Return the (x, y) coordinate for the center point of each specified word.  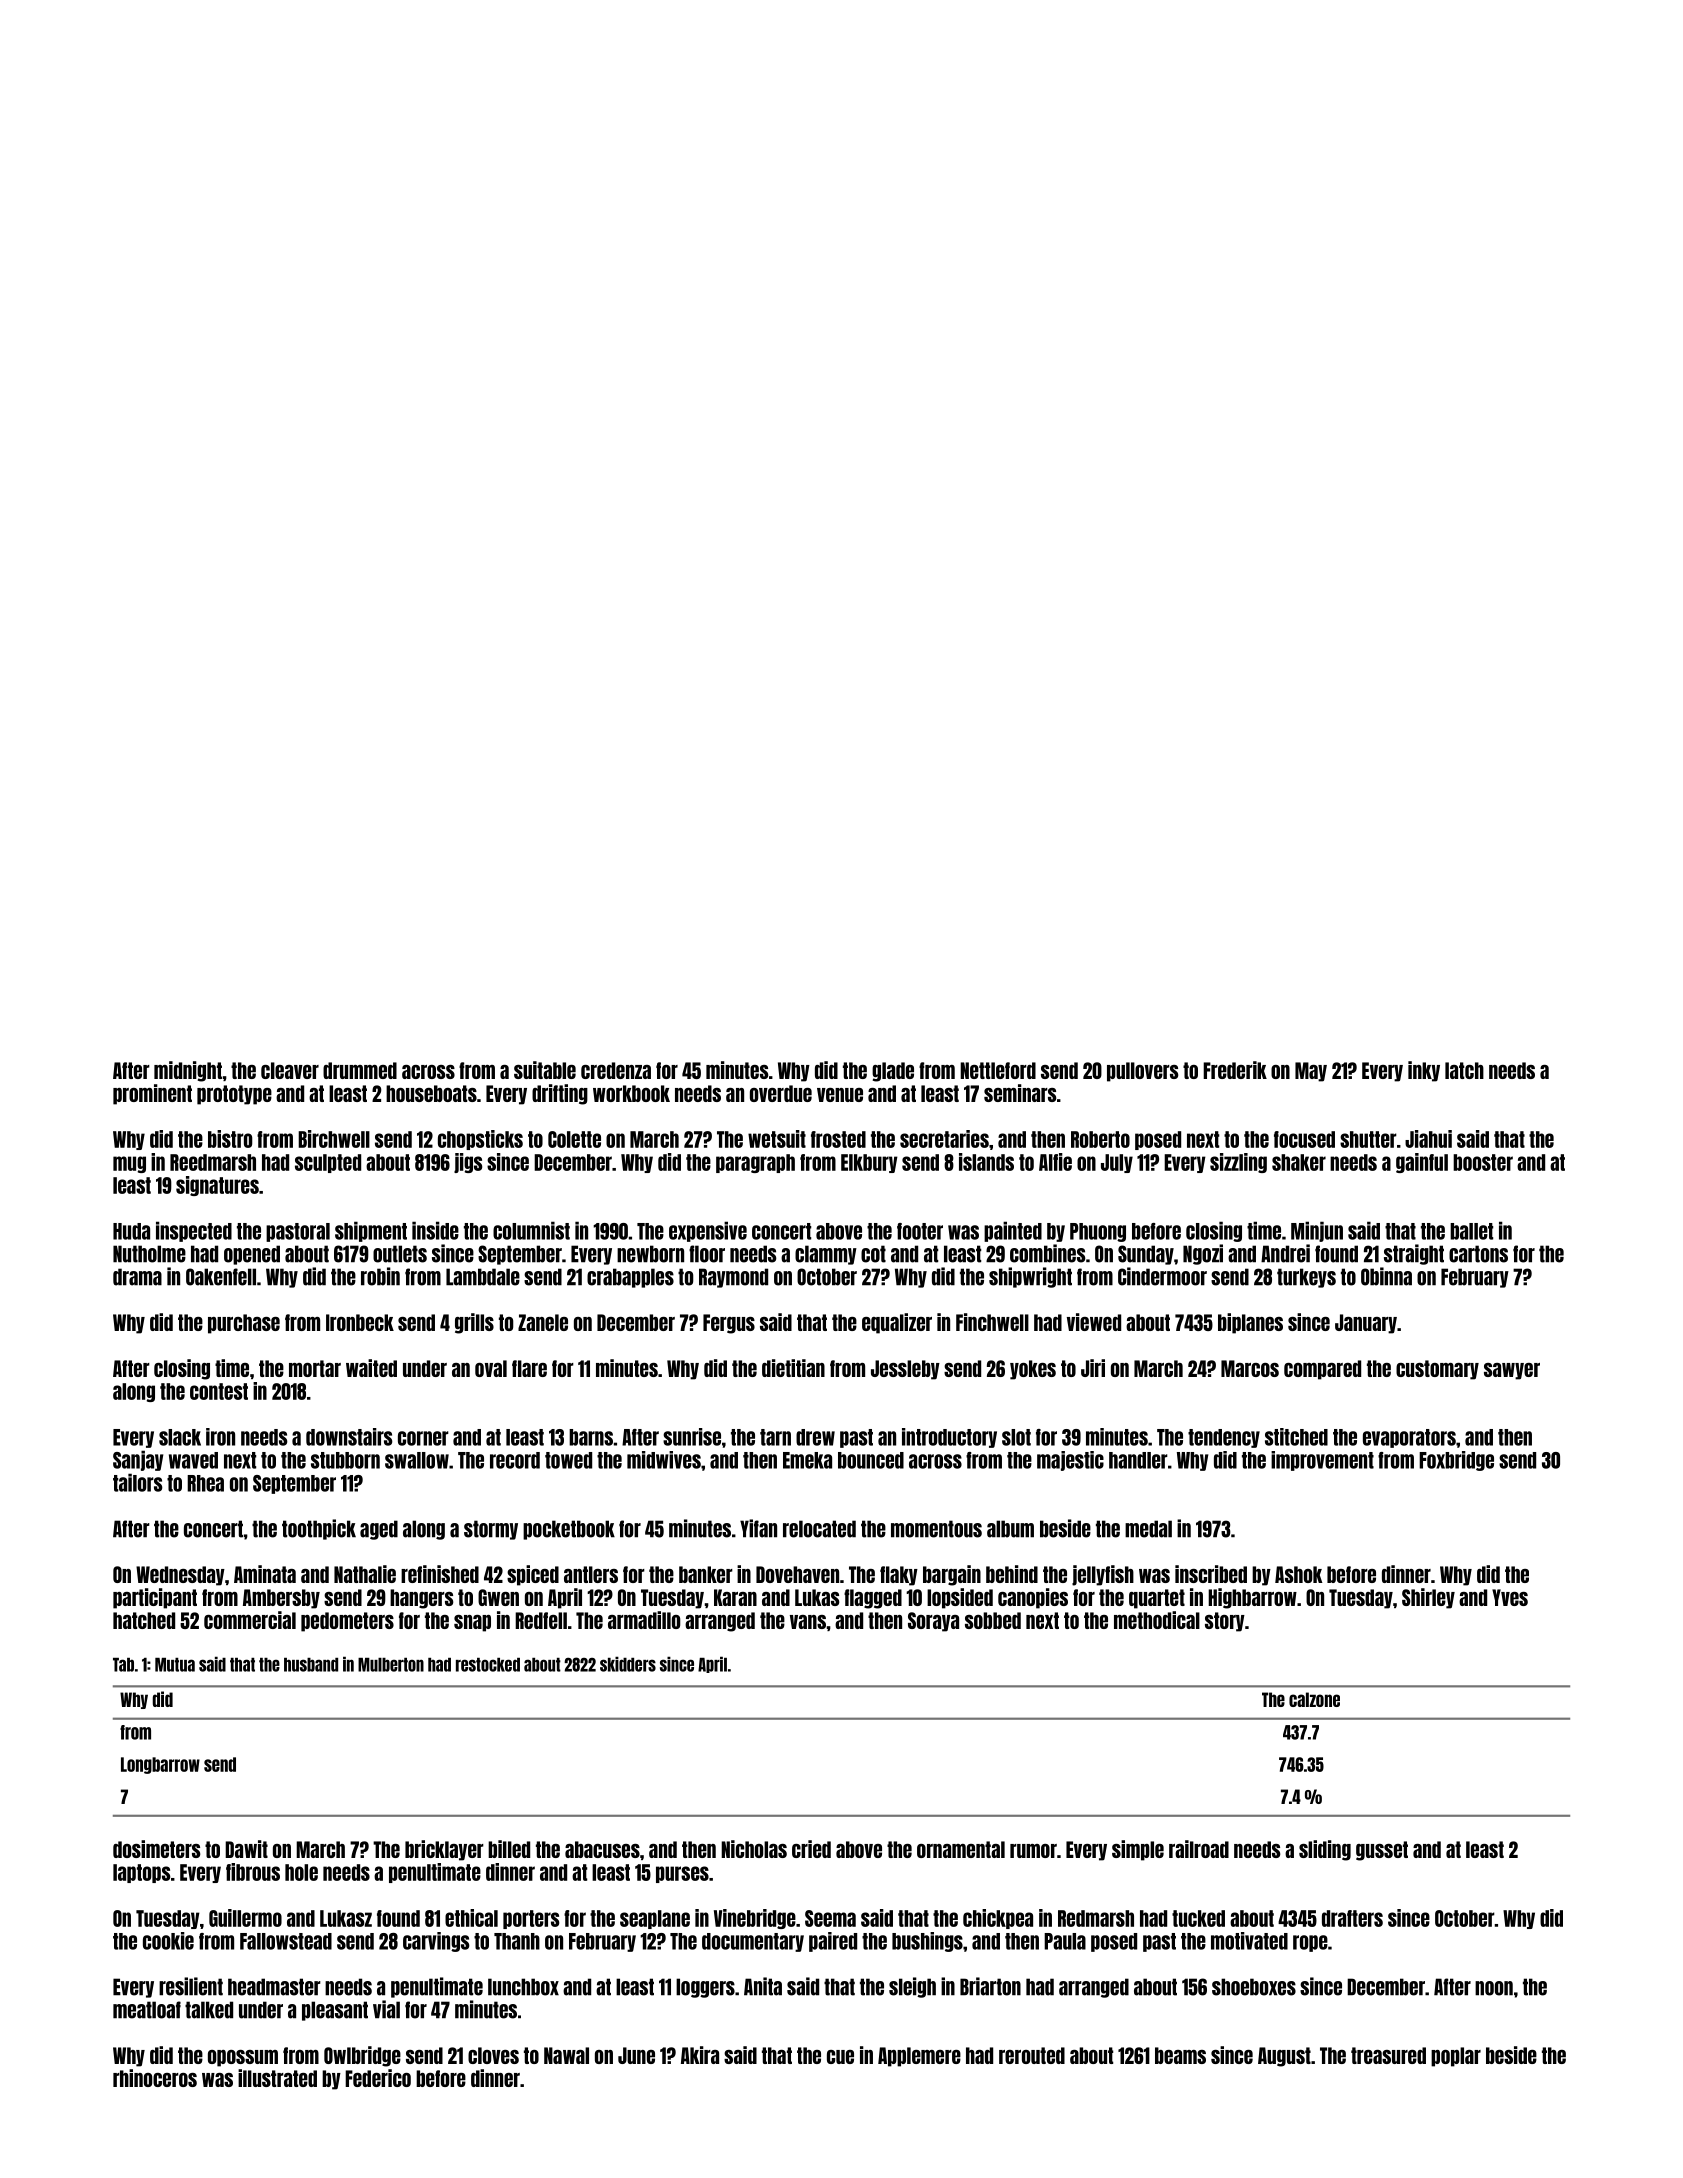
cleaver (290, 1070)
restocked (488, 1665)
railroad (1199, 1849)
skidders (628, 1664)
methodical (1157, 1620)
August (1284, 2057)
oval (491, 1368)
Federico (378, 2078)
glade (893, 1072)
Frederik (1235, 1070)
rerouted (1032, 2055)
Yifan (758, 1528)
